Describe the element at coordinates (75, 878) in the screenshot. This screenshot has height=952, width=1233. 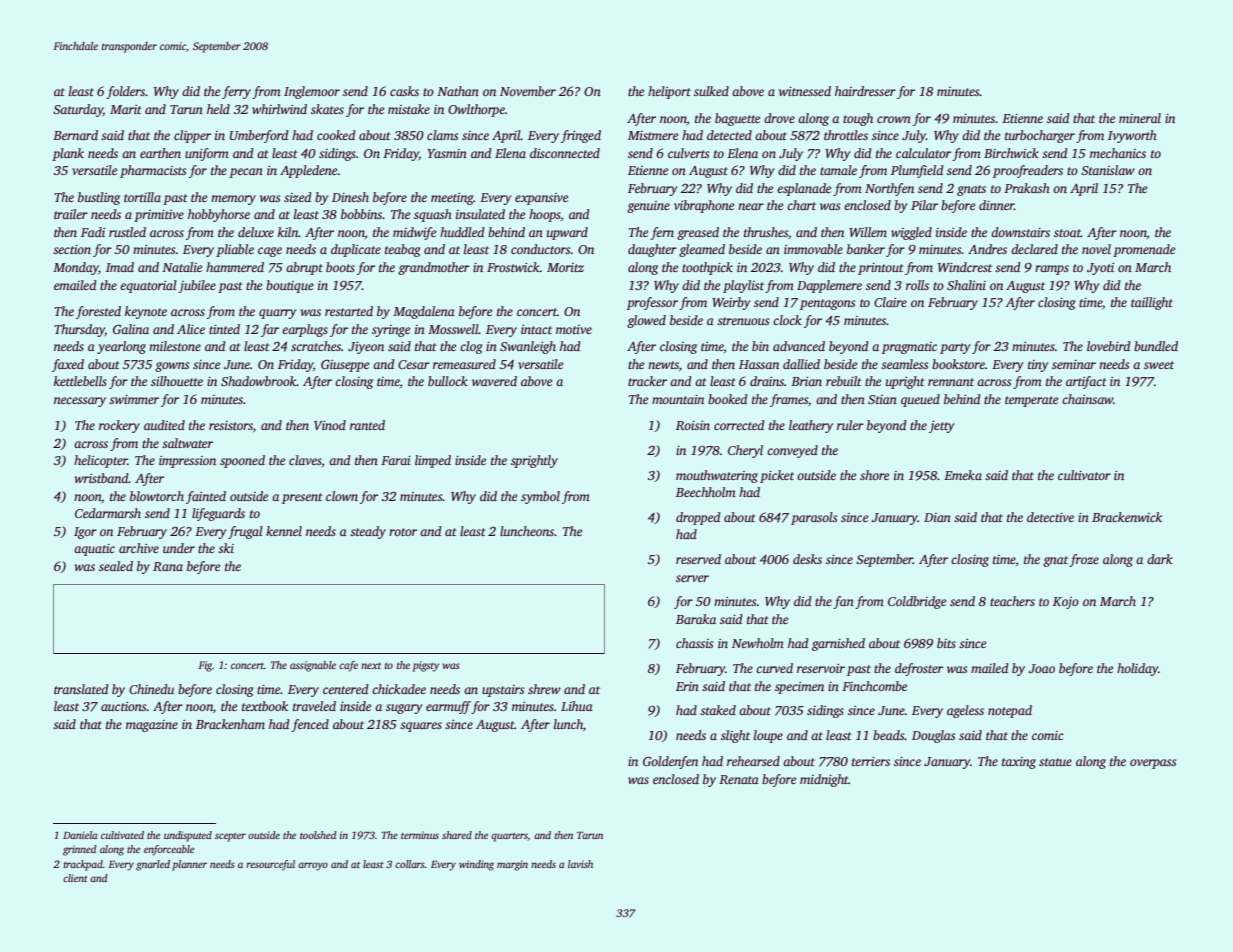
I see `client` at that location.
